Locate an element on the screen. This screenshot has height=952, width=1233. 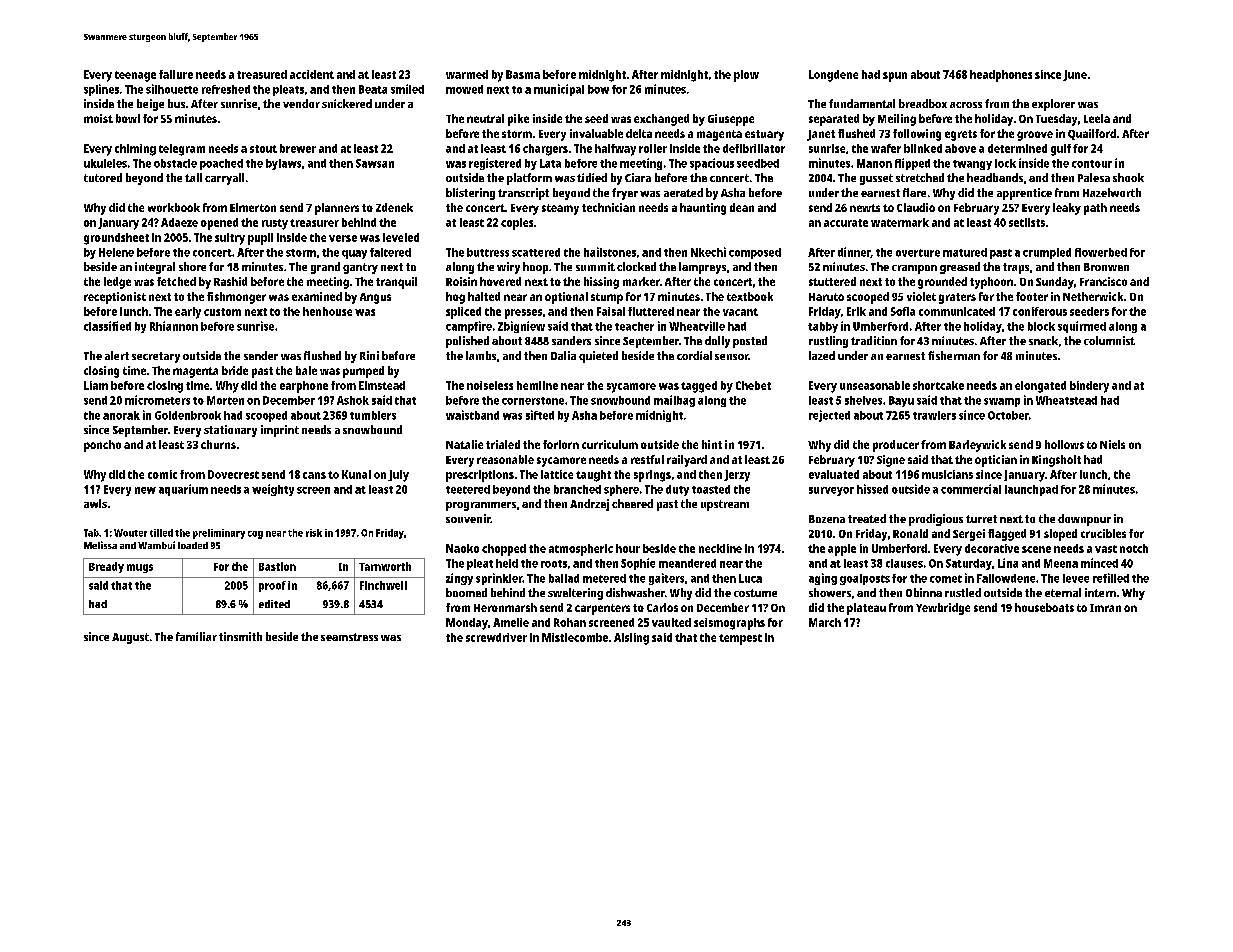
setlists is located at coordinates (1027, 222).
